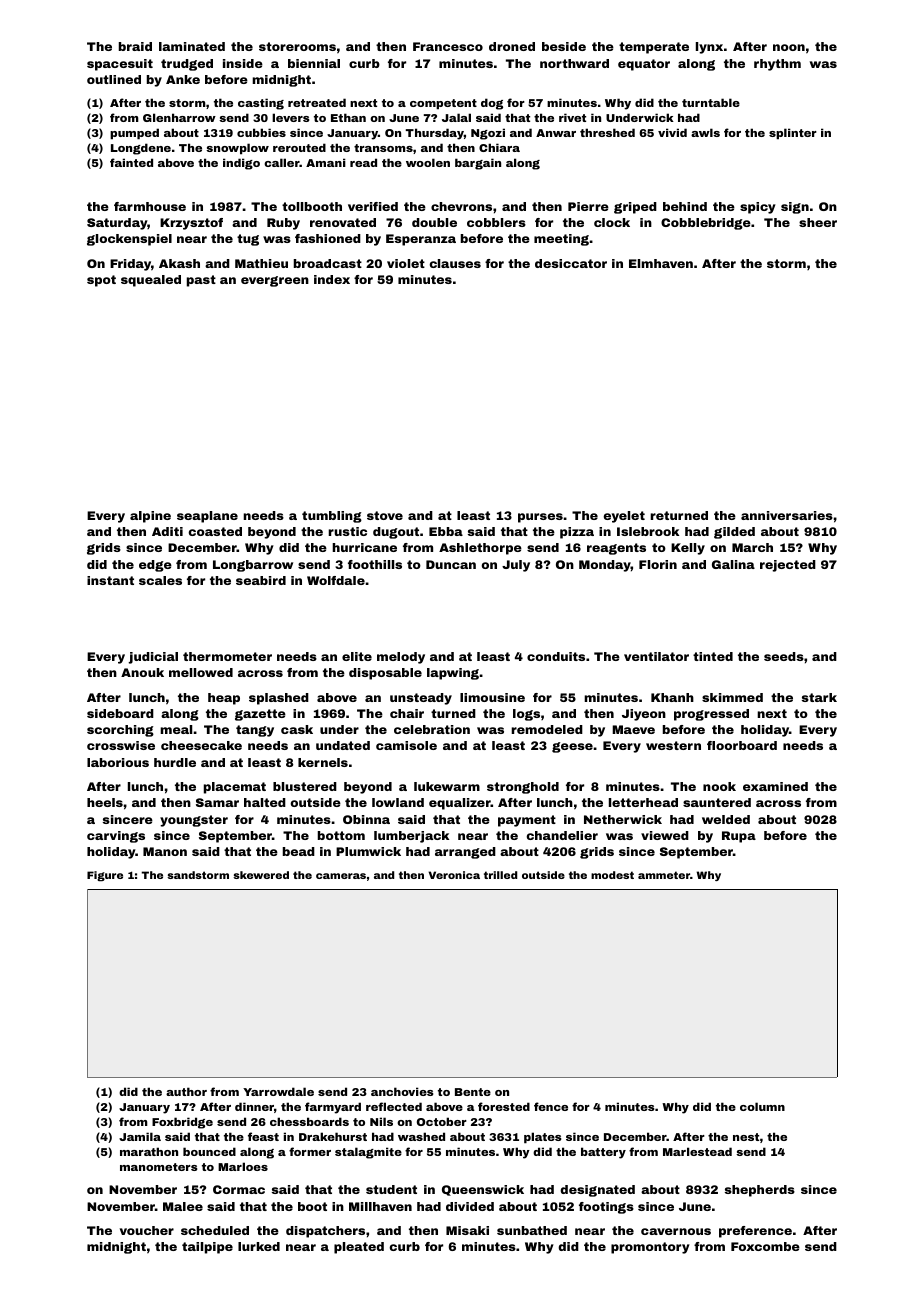 The image size is (924, 1308). I want to click on anchovies, so click(402, 1091).
